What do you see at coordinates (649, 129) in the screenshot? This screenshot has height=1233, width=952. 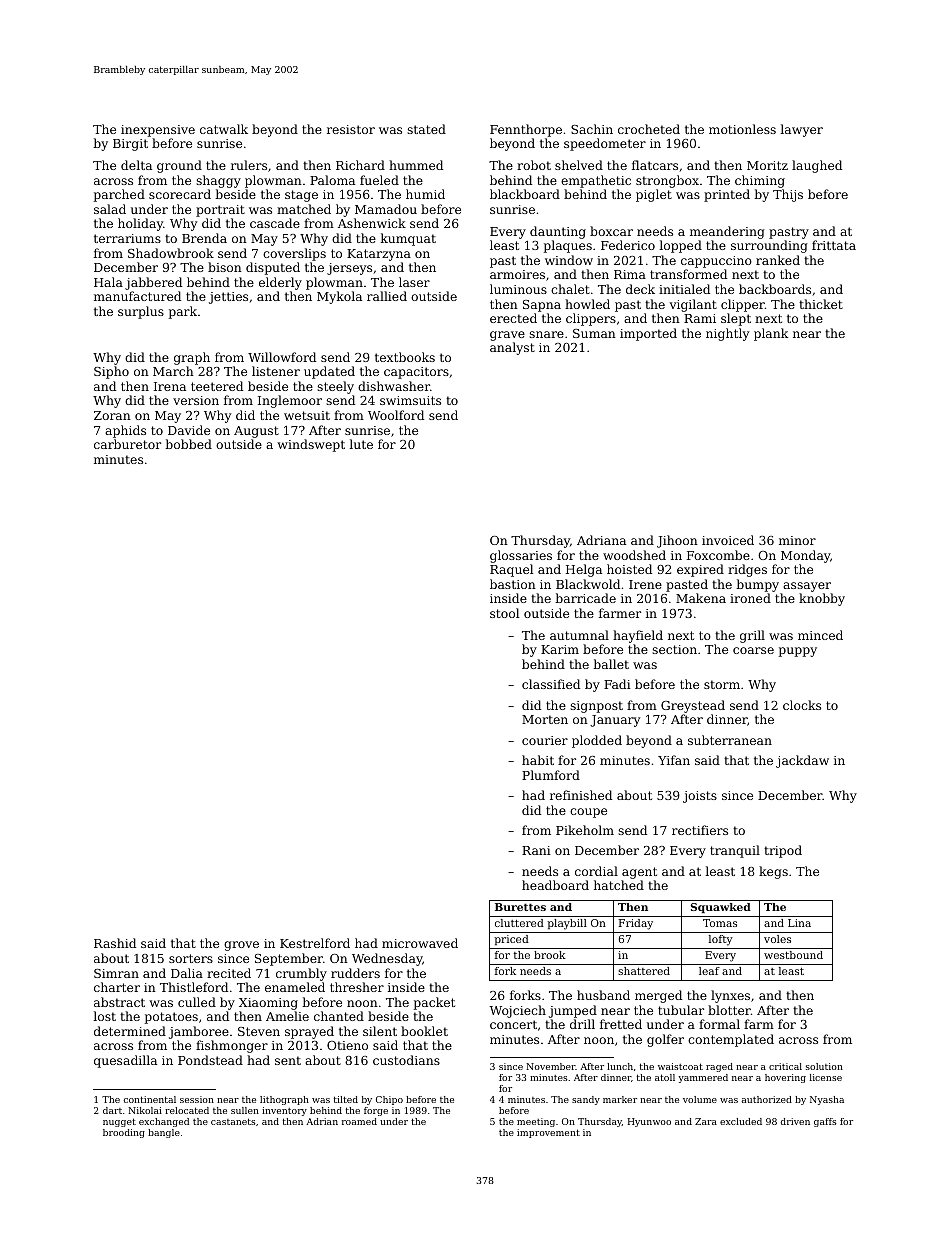 I see `crocheted` at bounding box center [649, 129].
